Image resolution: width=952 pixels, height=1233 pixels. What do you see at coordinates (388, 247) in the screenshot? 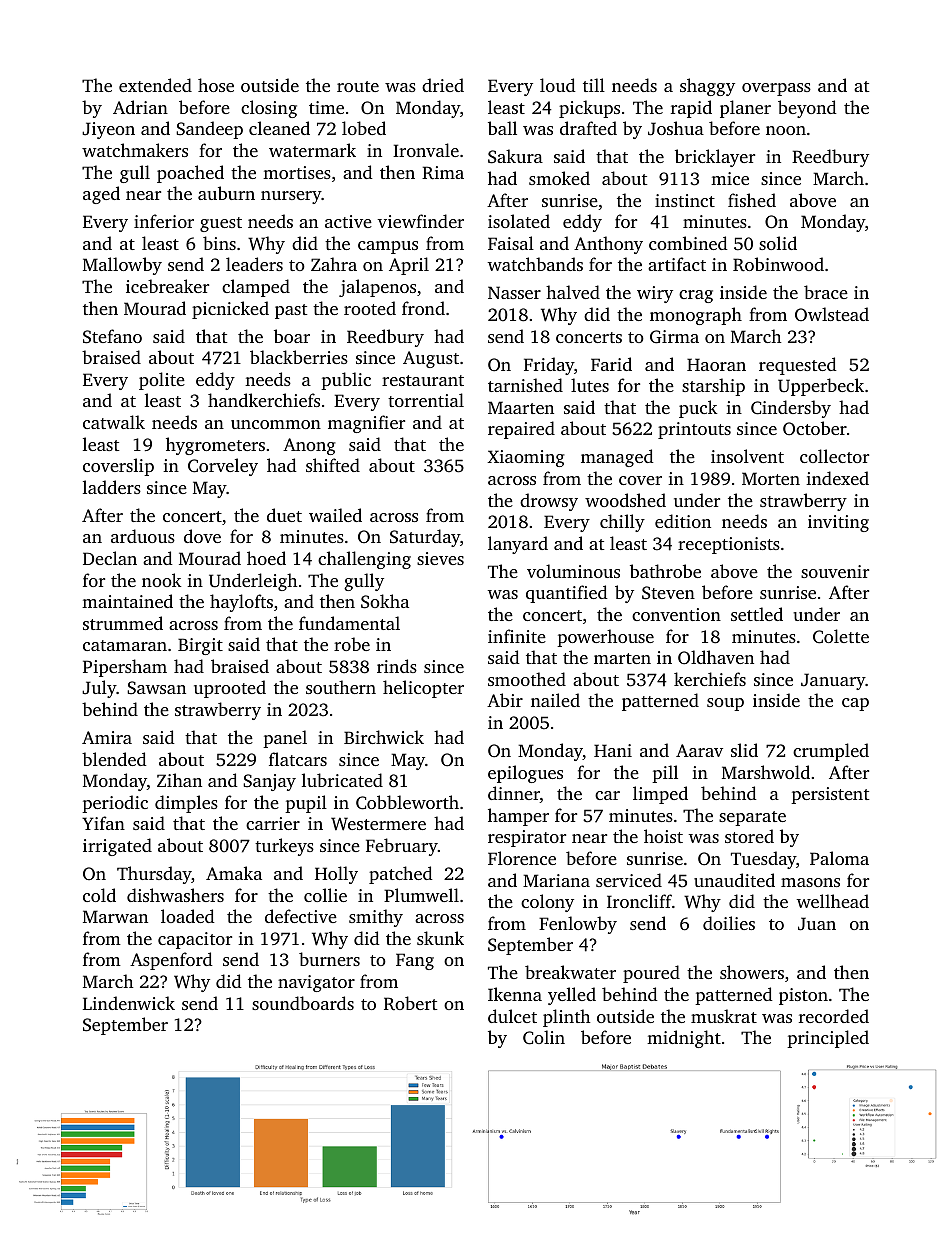
I see `campus` at bounding box center [388, 247].
